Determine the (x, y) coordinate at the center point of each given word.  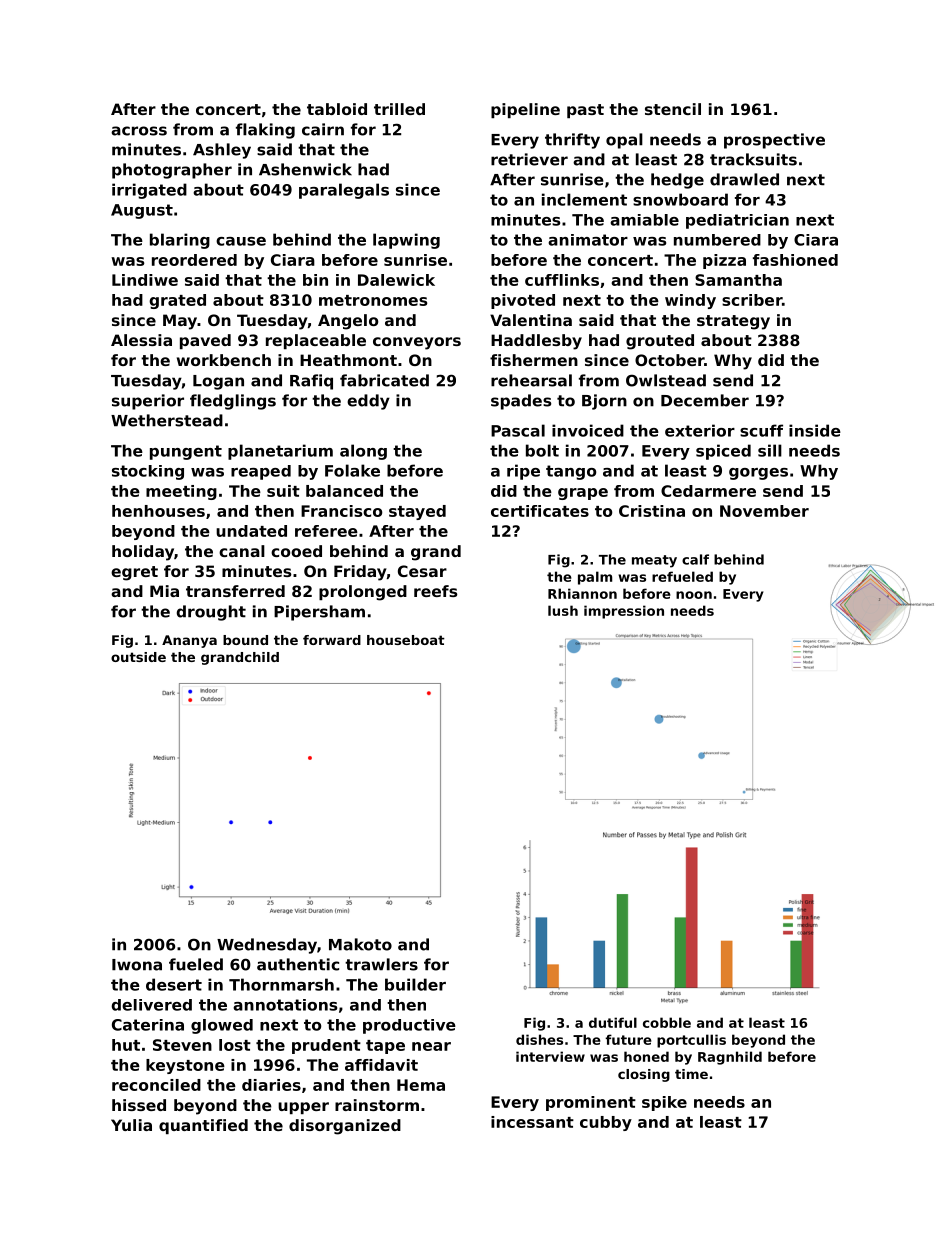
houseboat (406, 640)
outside (138, 657)
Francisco (341, 511)
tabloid (337, 109)
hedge (677, 181)
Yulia (131, 1125)
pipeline (525, 110)
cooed (296, 551)
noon (694, 595)
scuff (761, 430)
